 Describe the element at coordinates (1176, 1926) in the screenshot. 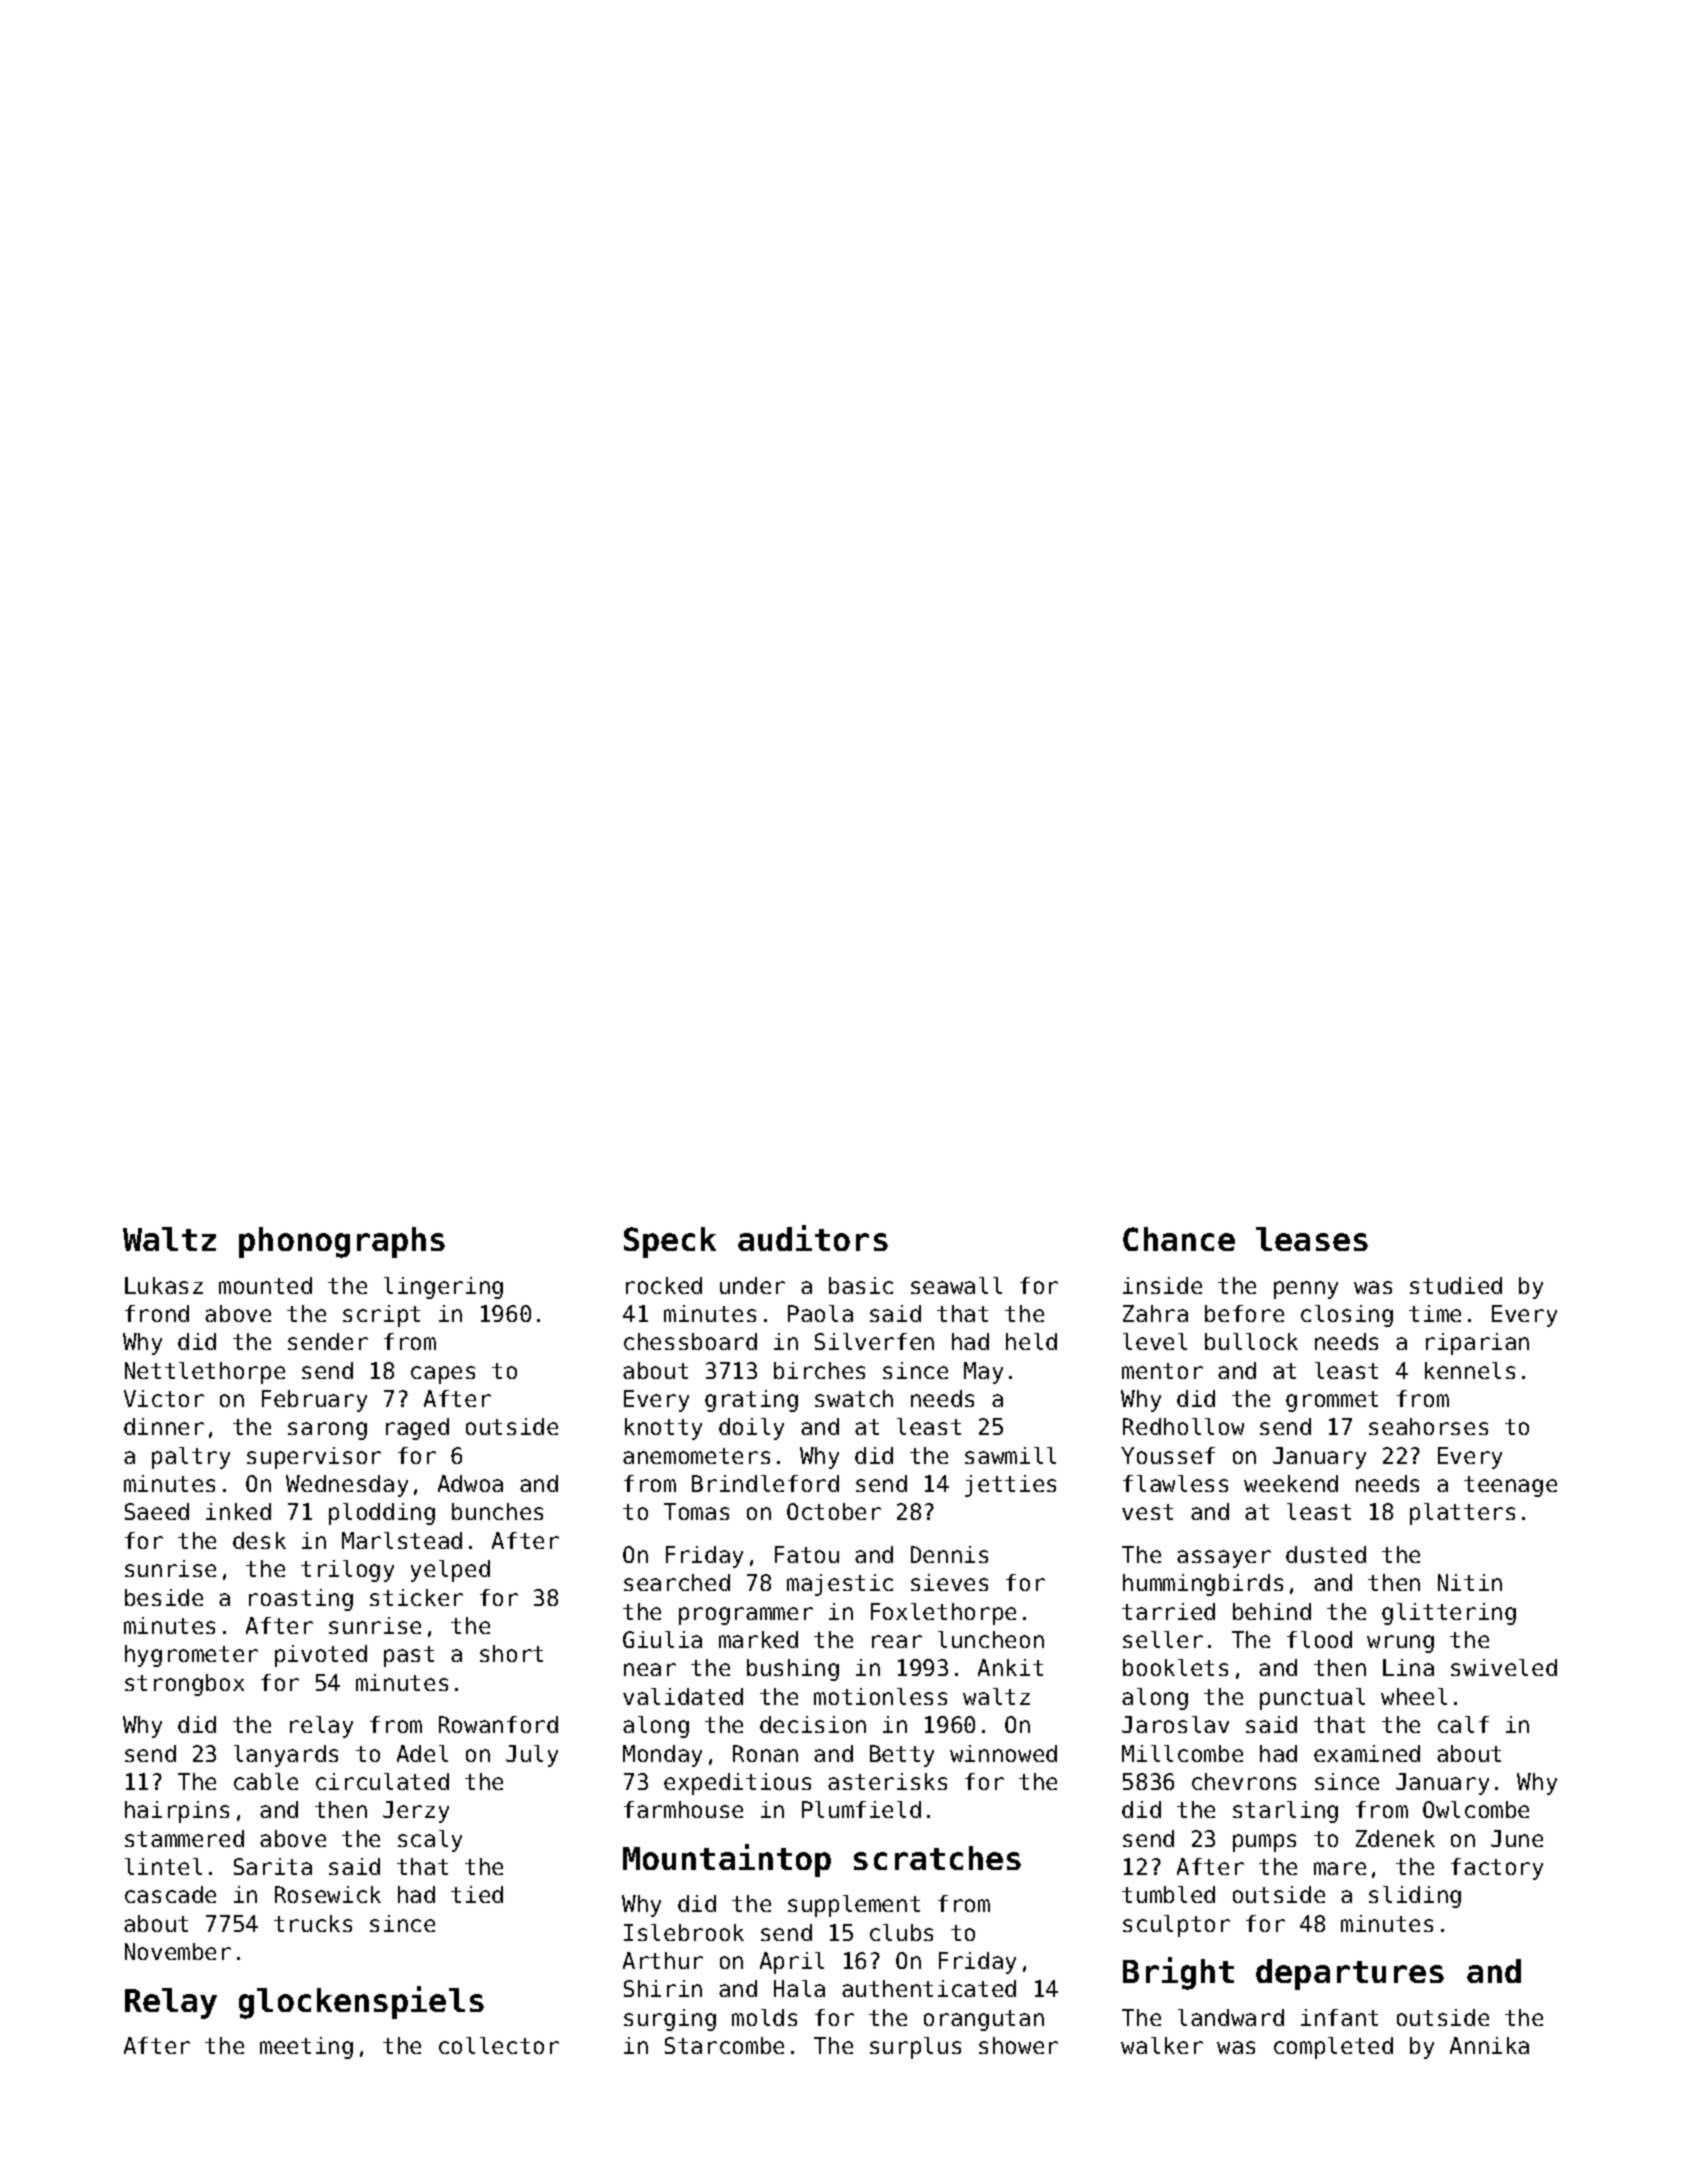

I see `sculptor` at that location.
